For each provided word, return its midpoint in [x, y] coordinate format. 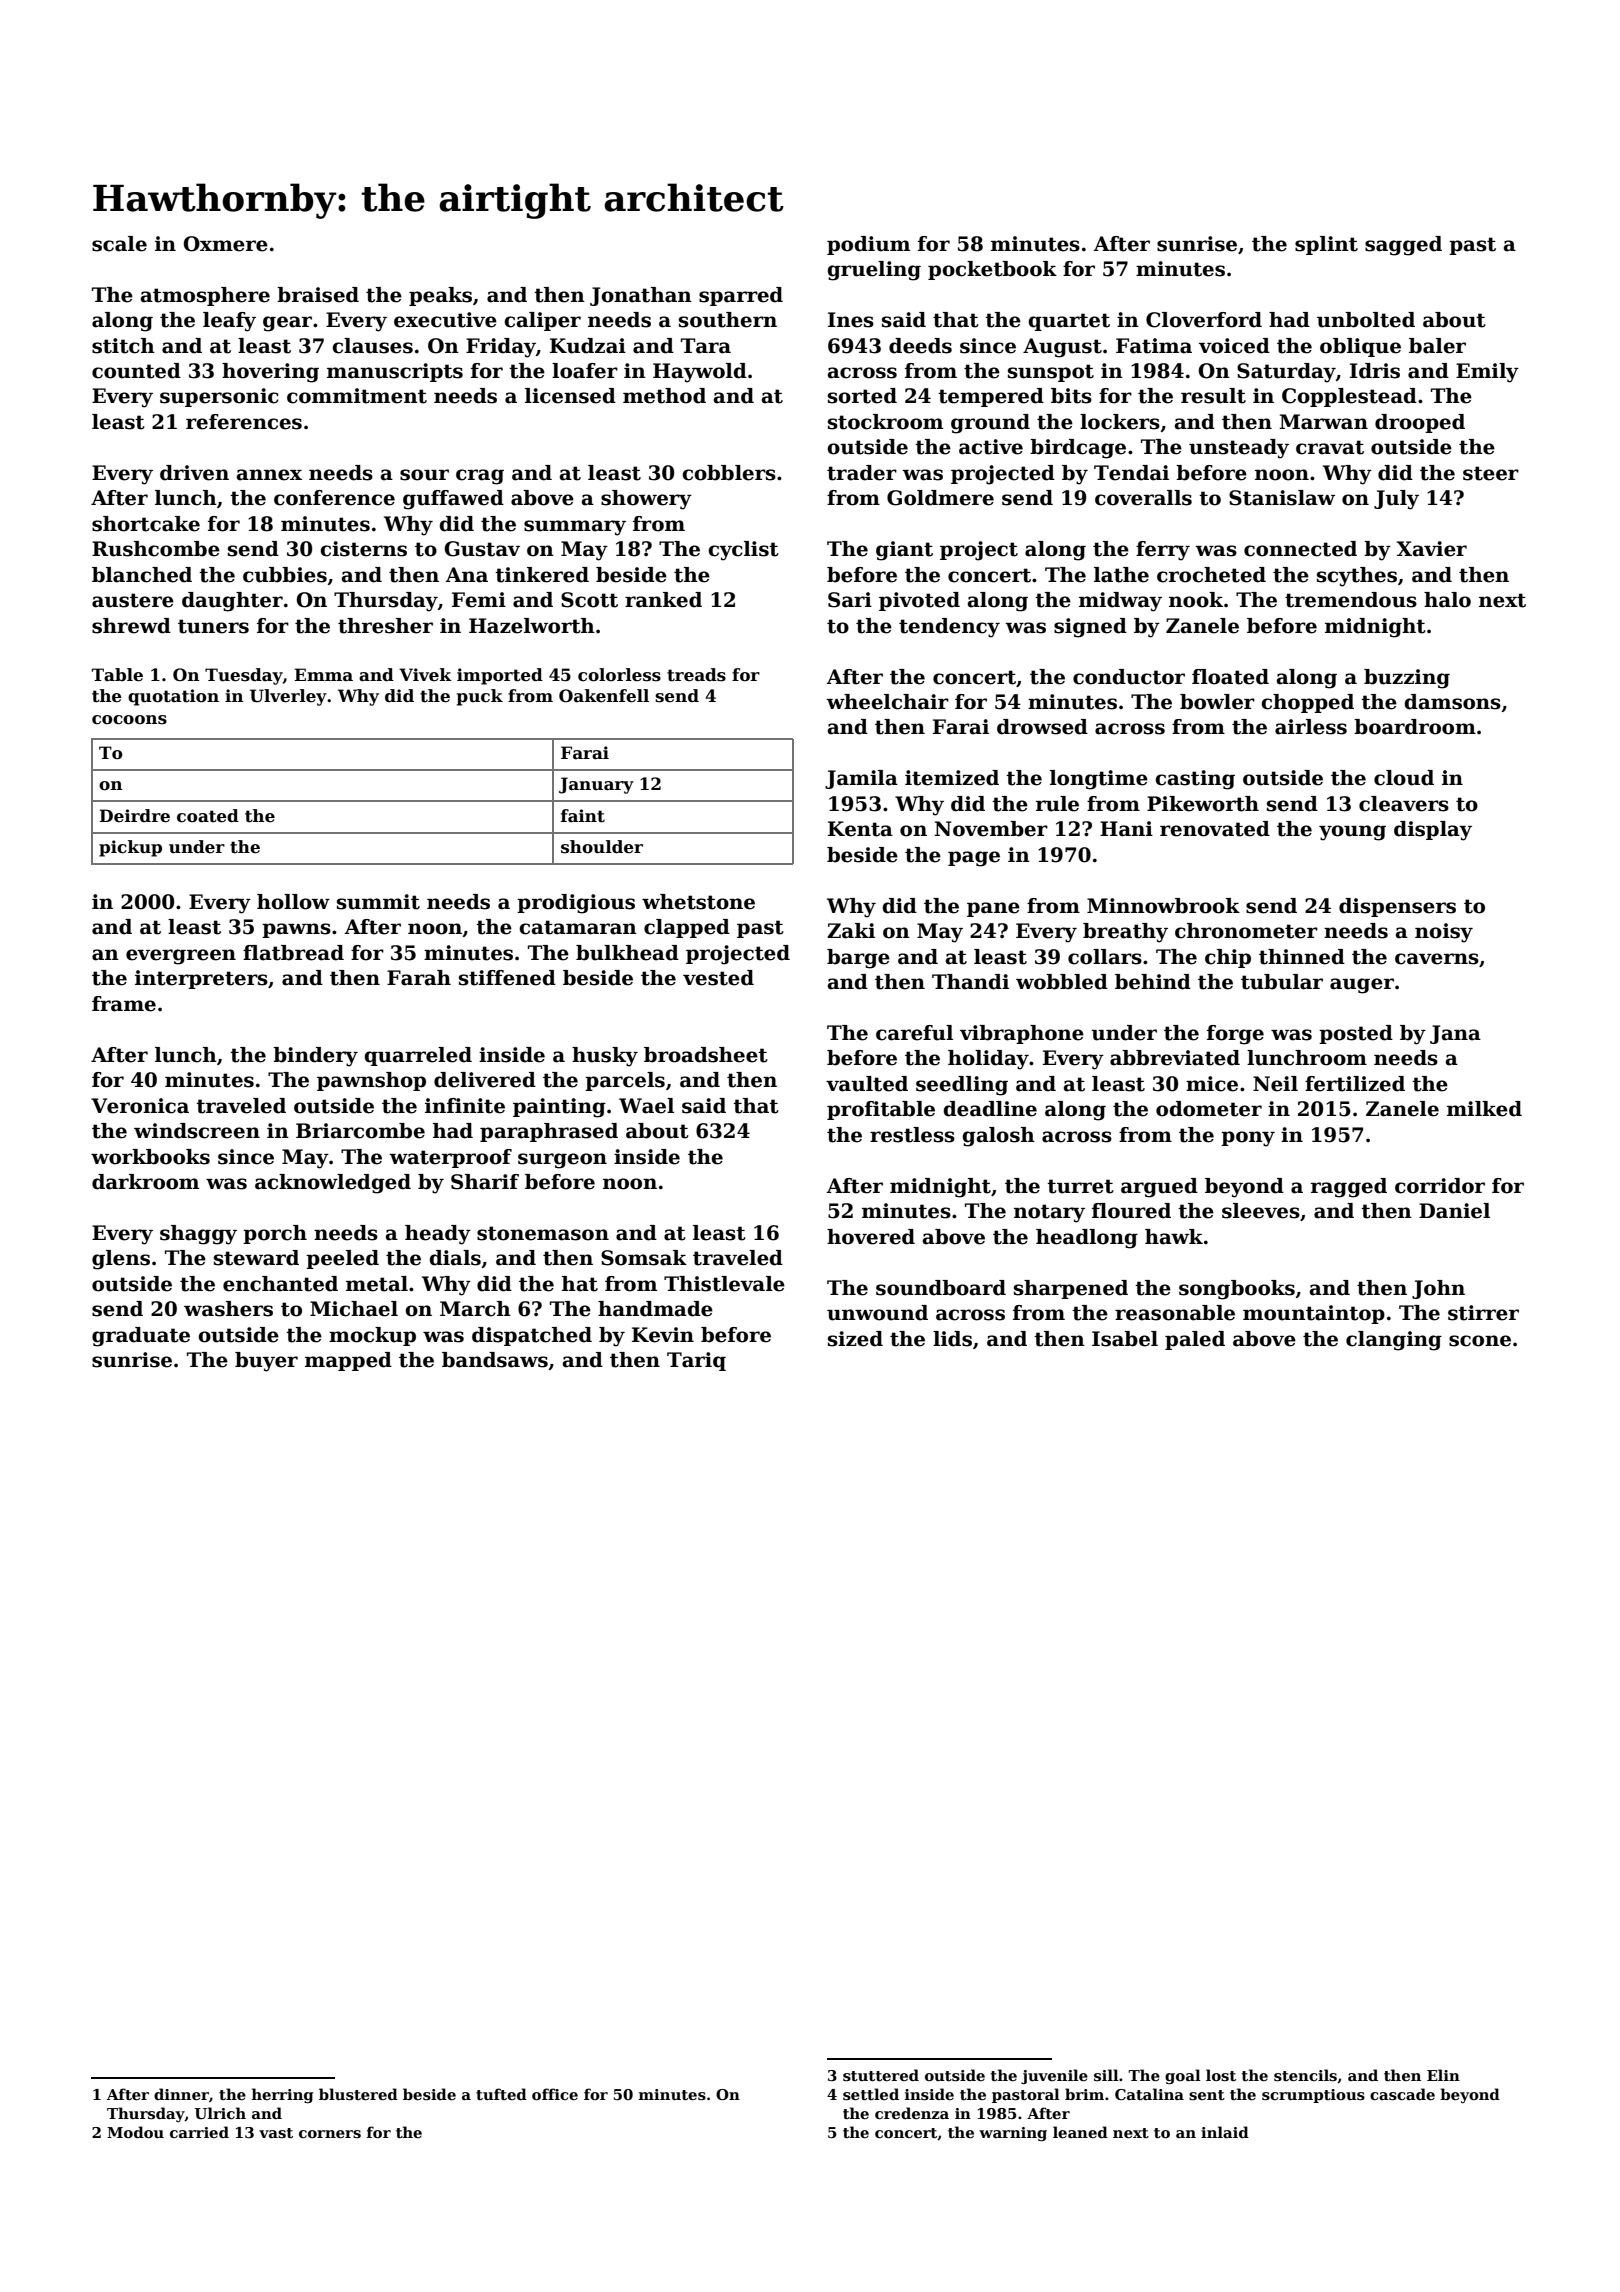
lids [952, 1339]
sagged [1403, 246]
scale [119, 244]
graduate [141, 1337]
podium [868, 245]
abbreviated [1175, 1058]
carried [199, 2132]
